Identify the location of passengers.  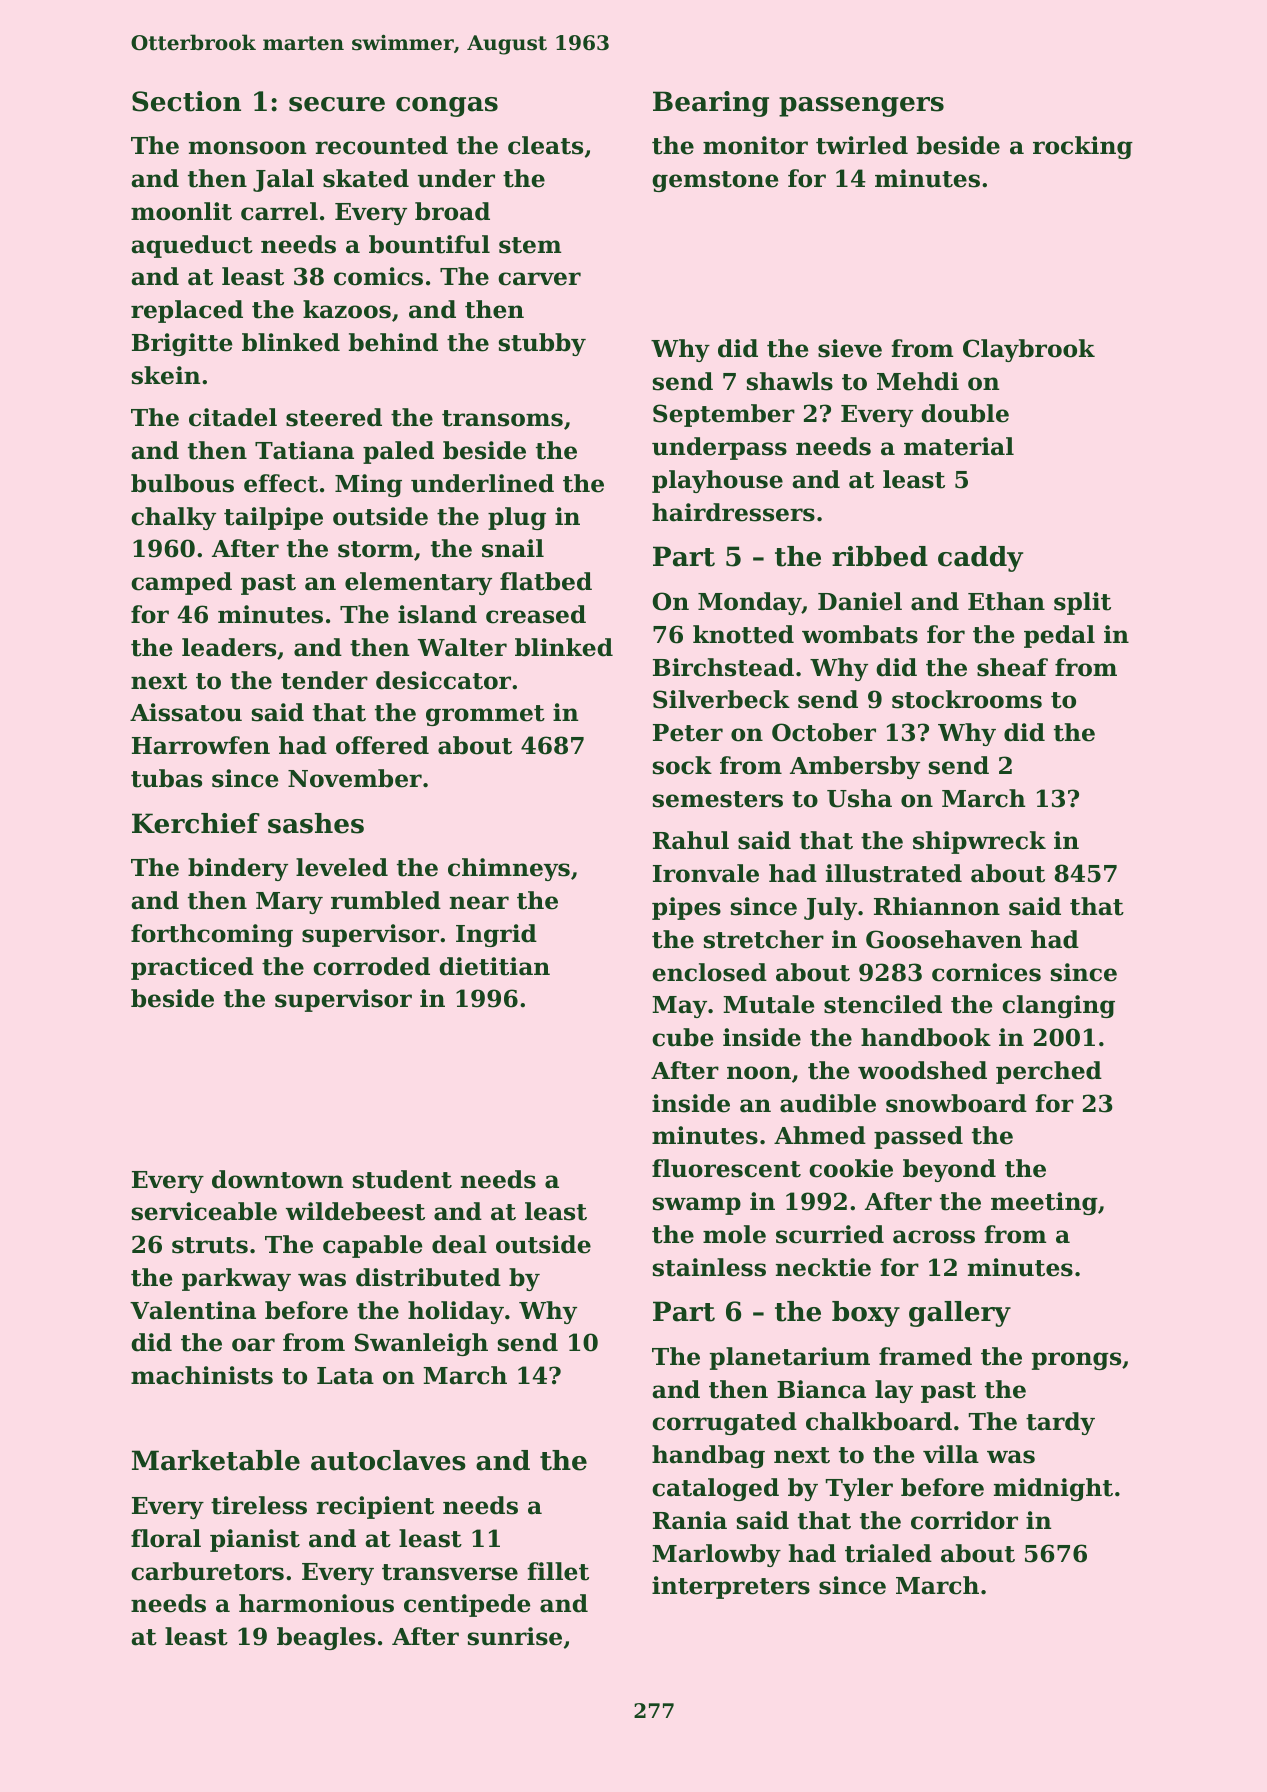
(861, 107).
